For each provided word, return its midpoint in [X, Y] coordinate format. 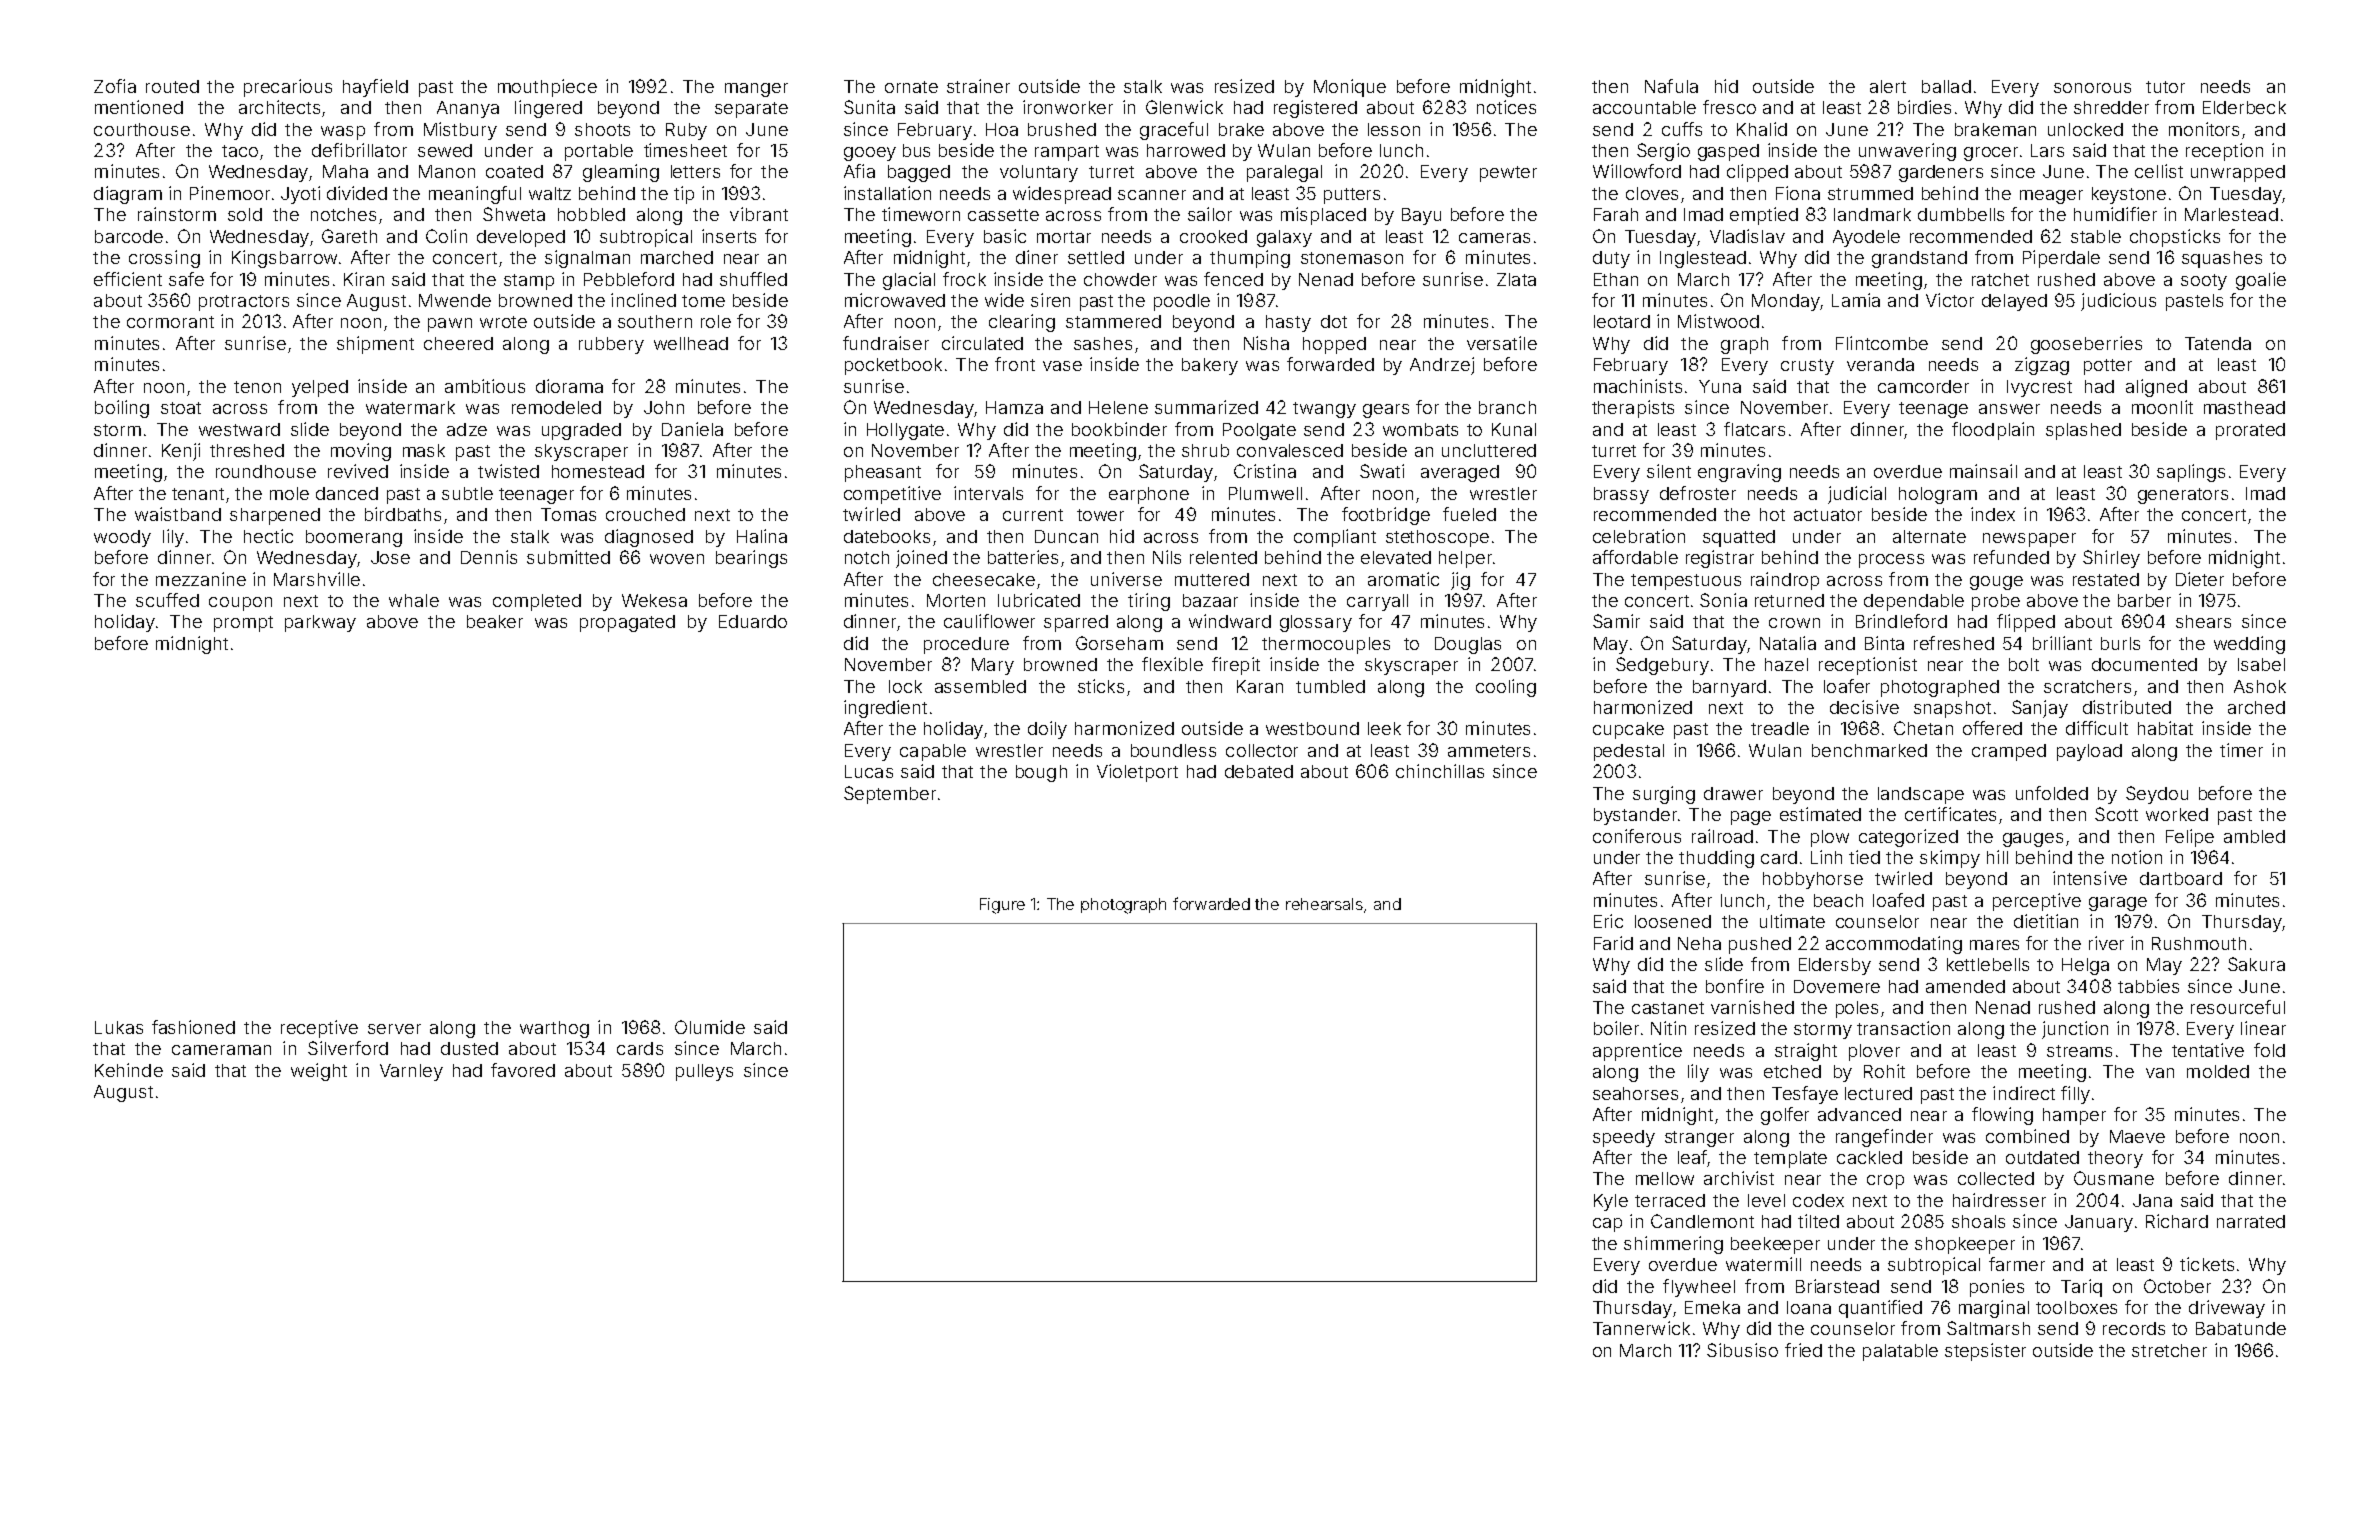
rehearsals [1325, 905]
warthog [554, 1029]
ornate [911, 87]
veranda [1880, 364]
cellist [2159, 171]
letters [695, 171]
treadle [1780, 728]
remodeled [556, 407]
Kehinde [129, 1070]
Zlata [1516, 279]
